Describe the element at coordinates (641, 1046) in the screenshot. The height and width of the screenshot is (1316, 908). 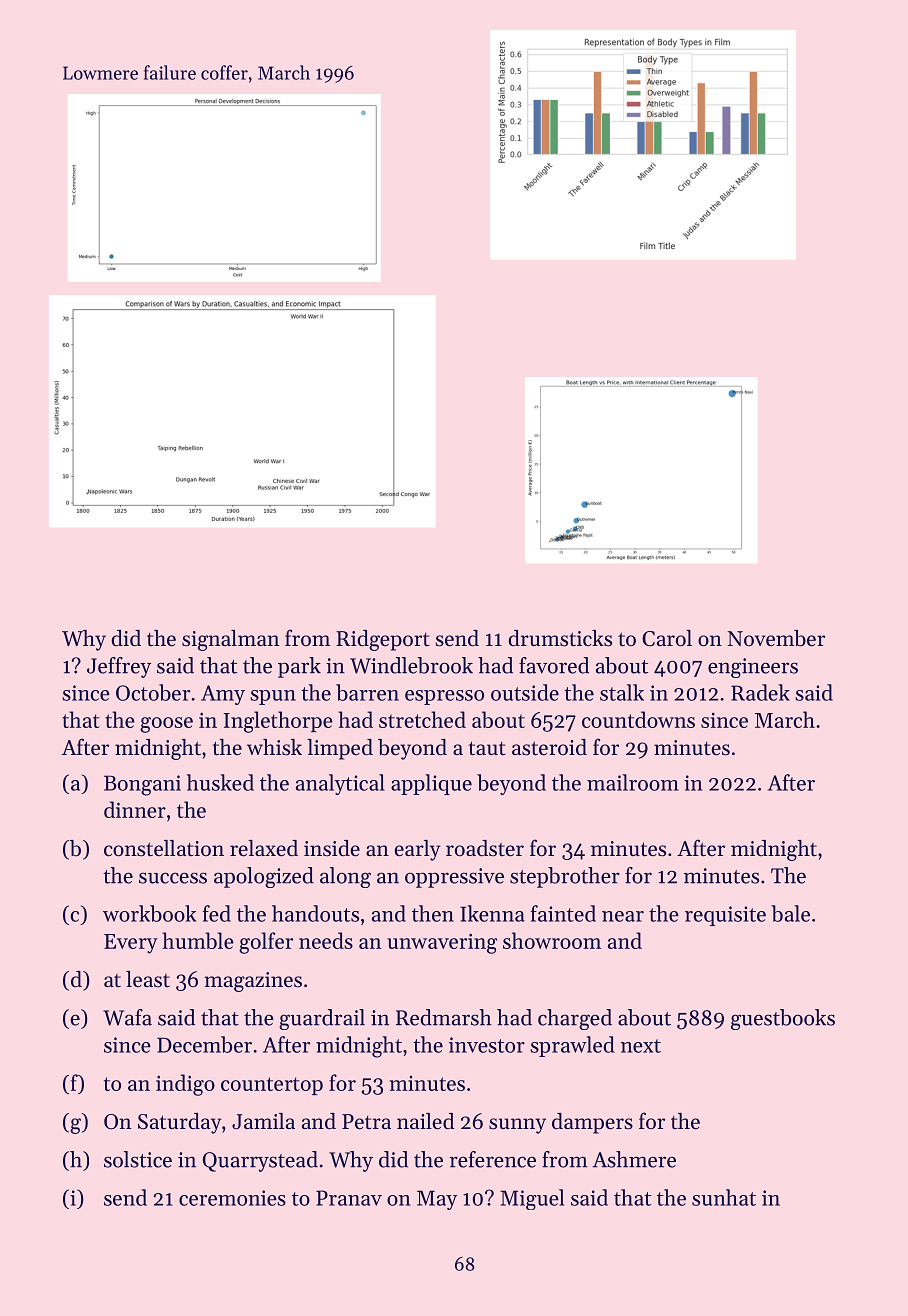
I see `next` at that location.
